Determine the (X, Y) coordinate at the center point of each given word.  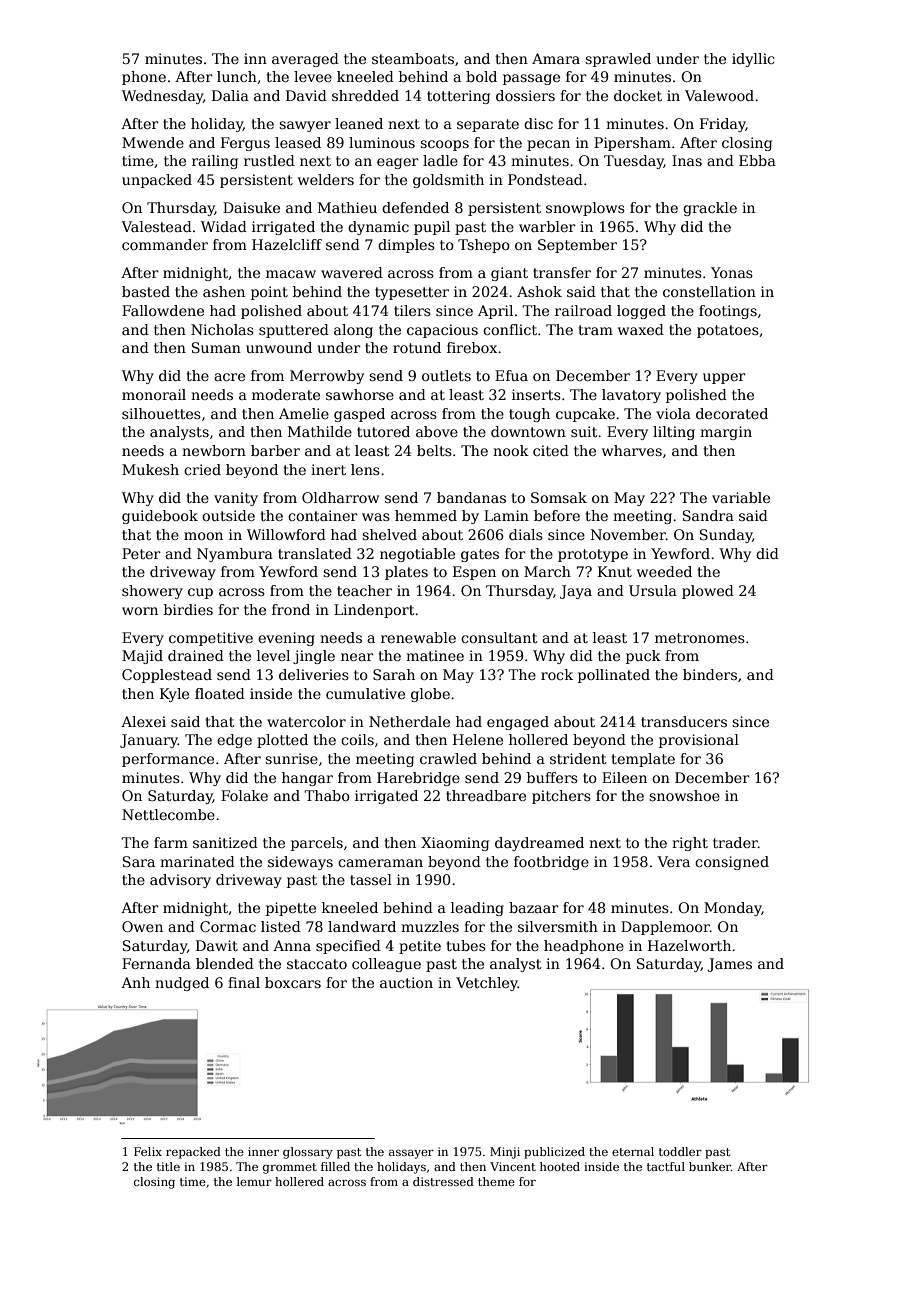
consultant (499, 637)
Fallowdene (163, 310)
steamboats (413, 58)
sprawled (618, 60)
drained (196, 655)
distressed (443, 1181)
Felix (148, 1151)
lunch (237, 76)
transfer (562, 272)
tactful (666, 1166)
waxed (641, 329)
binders (710, 674)
